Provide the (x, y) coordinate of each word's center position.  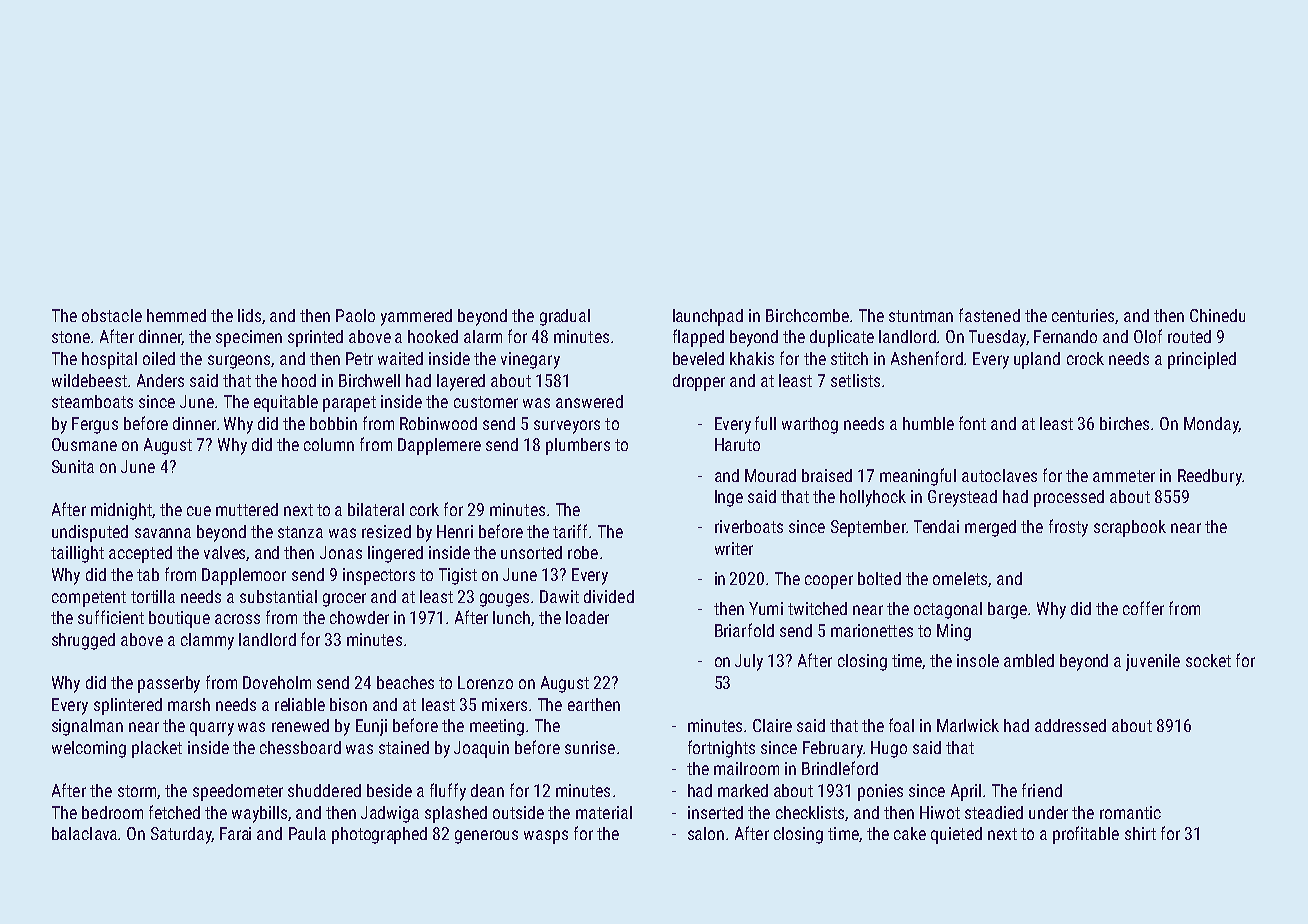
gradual (565, 317)
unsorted (531, 552)
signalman (87, 727)
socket (1208, 660)
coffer (1143, 608)
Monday (1211, 425)
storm (137, 791)
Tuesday (997, 338)
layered (461, 382)
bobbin (333, 423)
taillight (77, 554)
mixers (504, 704)
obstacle (112, 315)
